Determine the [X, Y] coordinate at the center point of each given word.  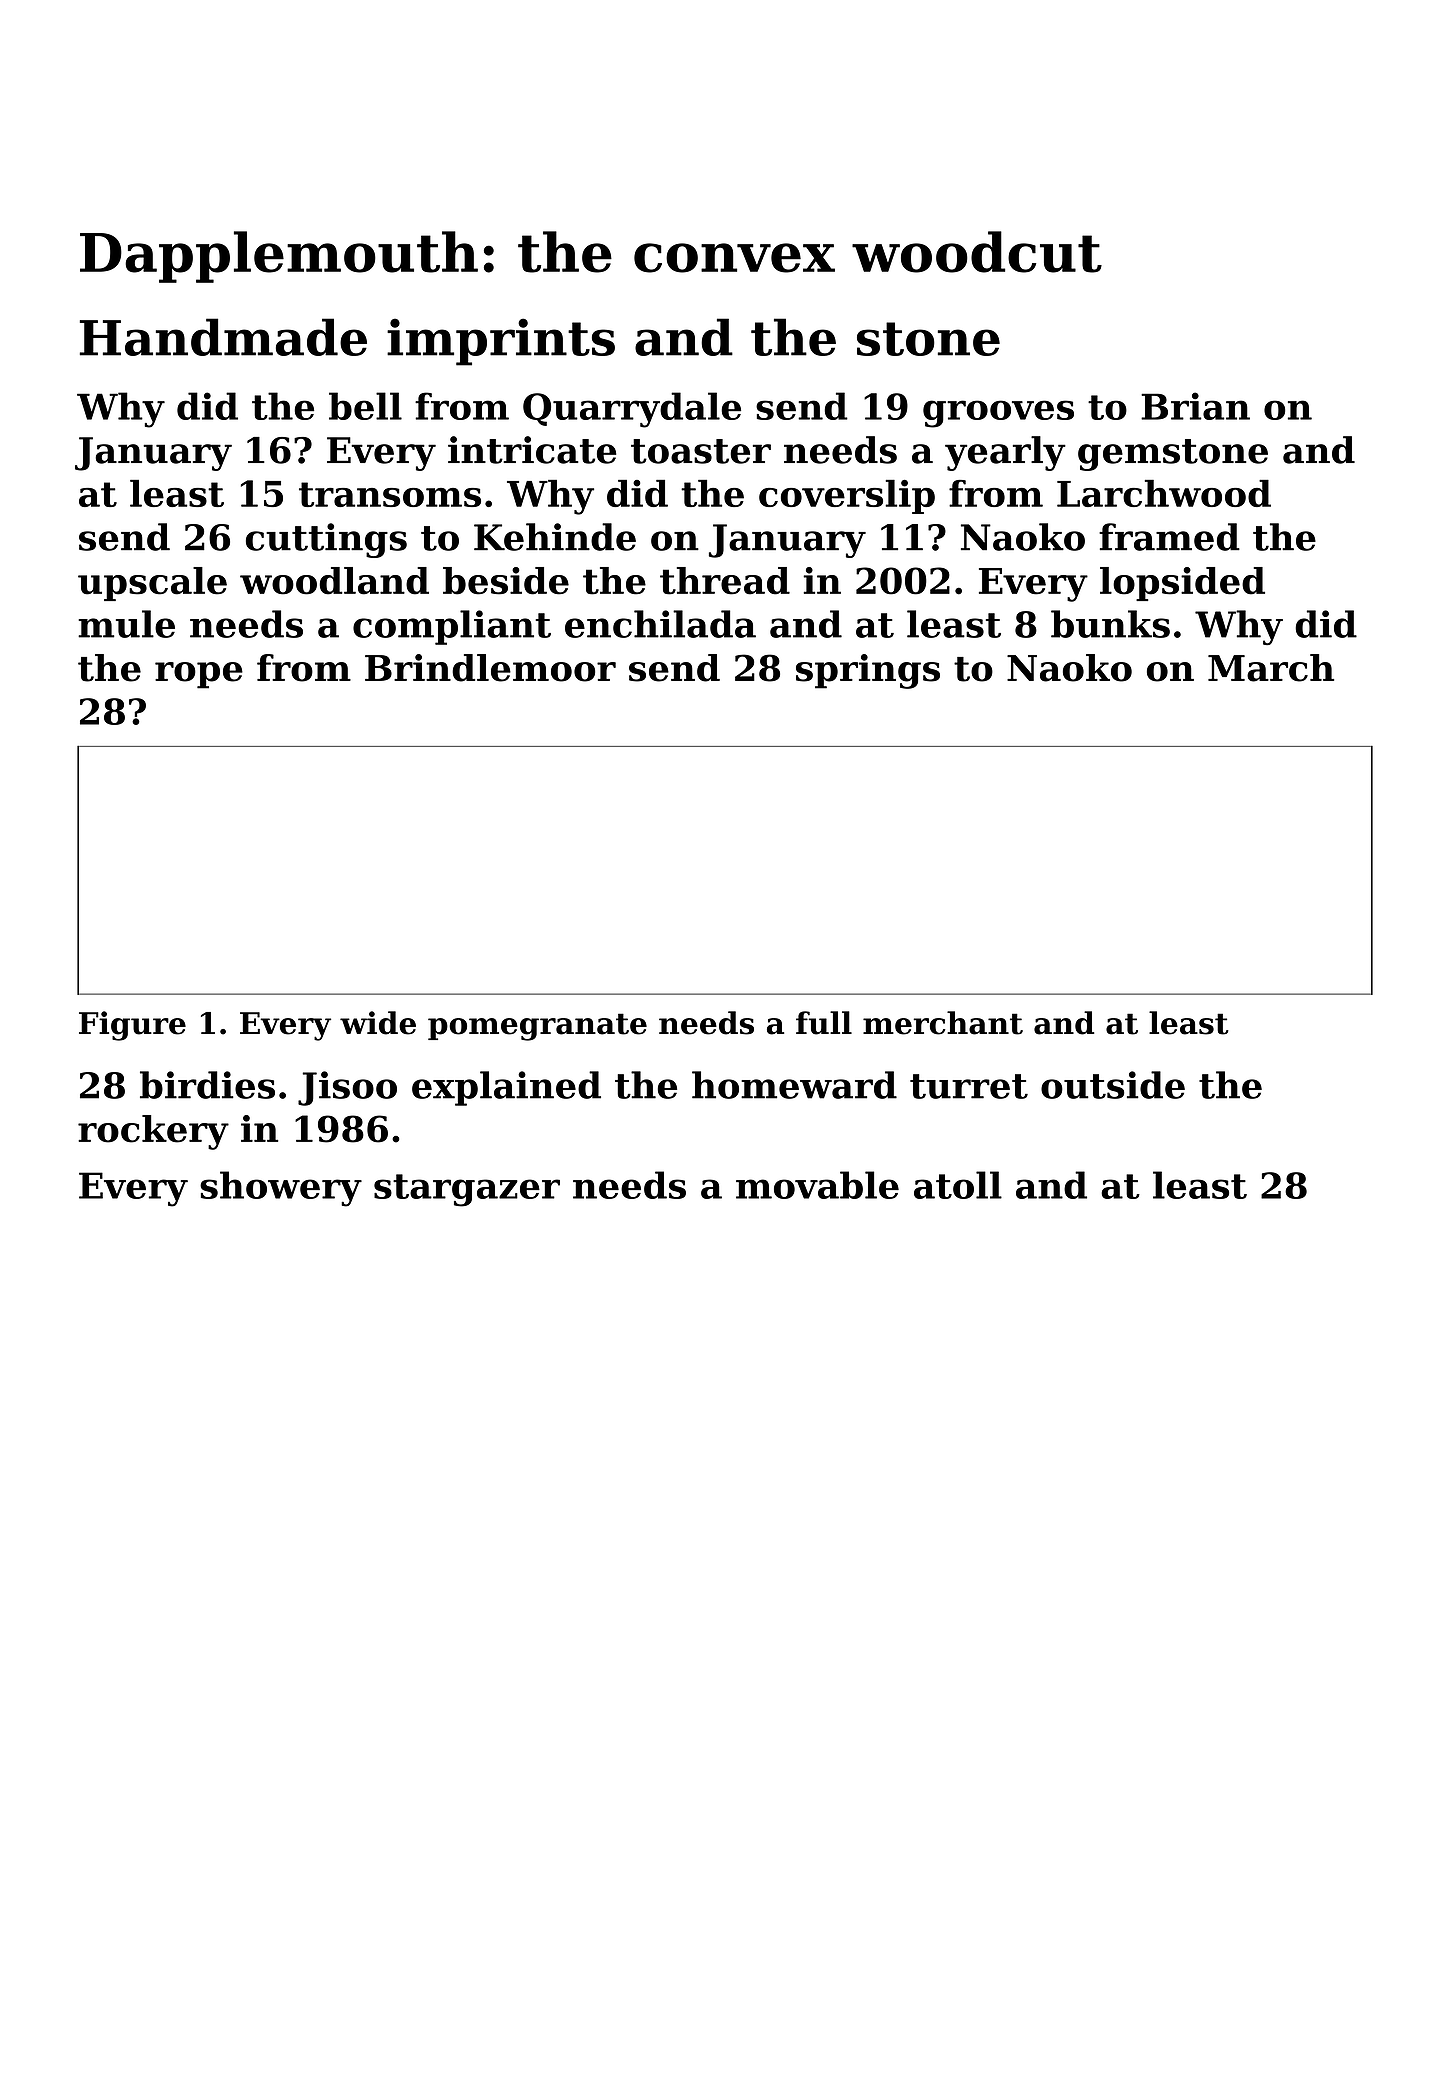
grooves [998, 414]
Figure [132, 1026]
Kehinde [555, 537]
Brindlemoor [490, 668]
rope [199, 675]
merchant [943, 1023]
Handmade [223, 337]
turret [969, 1086]
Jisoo [347, 1088]
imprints [501, 342]
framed [1169, 537]
